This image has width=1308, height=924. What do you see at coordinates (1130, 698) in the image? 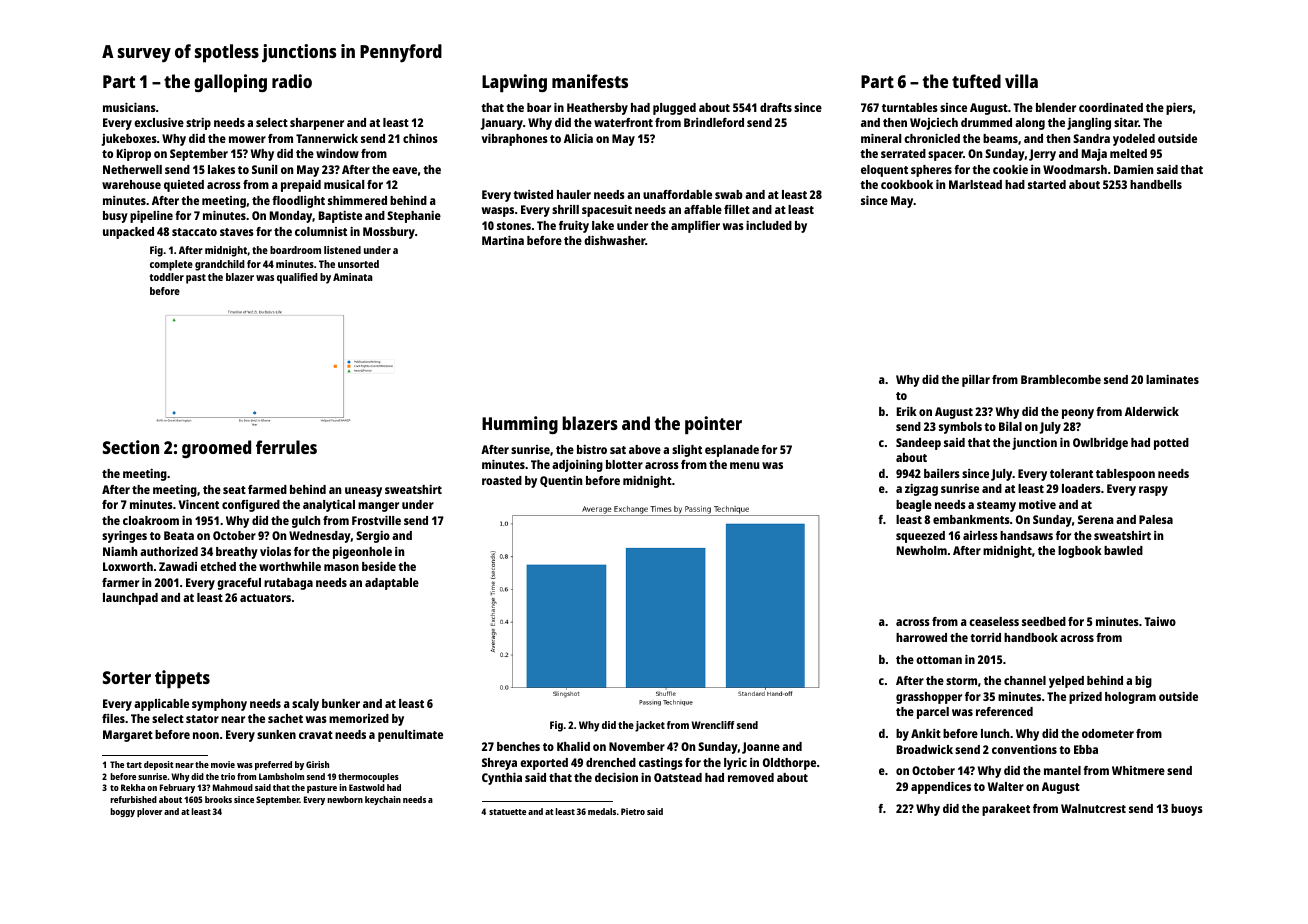
I see `hologram` at bounding box center [1130, 698].
